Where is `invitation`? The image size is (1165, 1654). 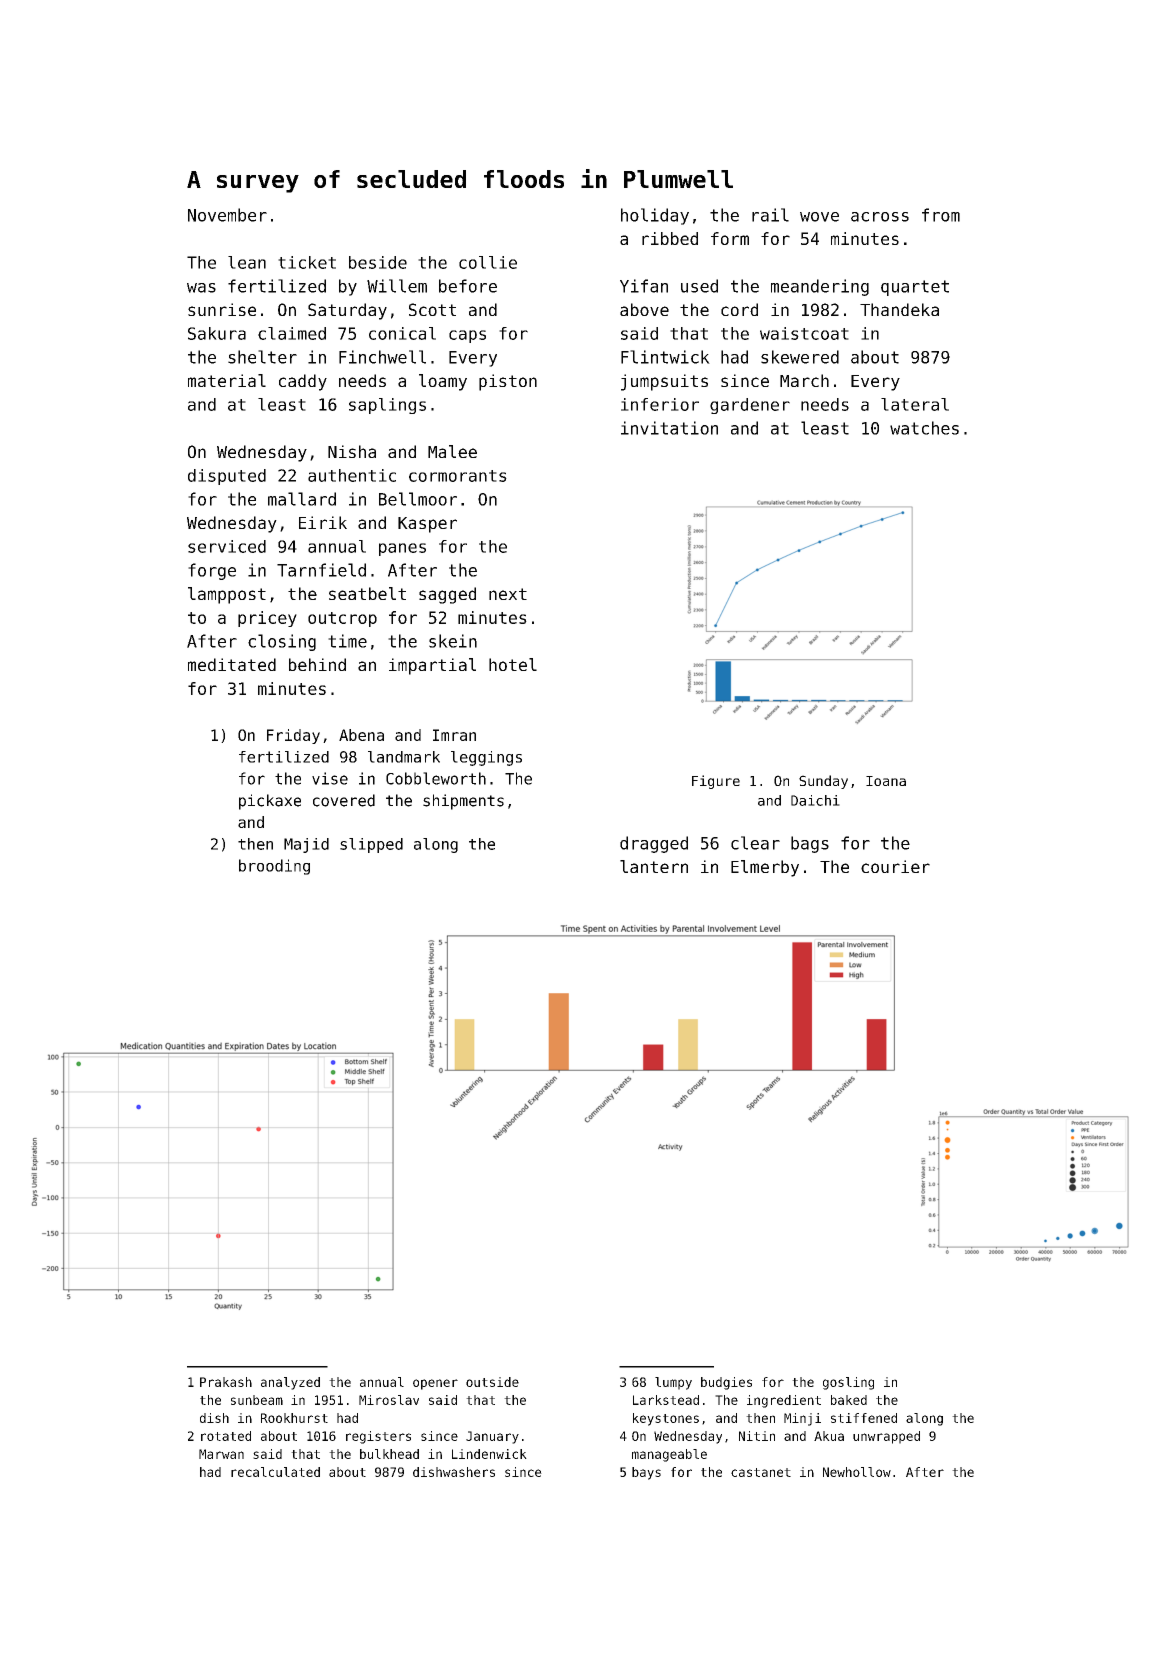 invitation is located at coordinates (669, 428).
